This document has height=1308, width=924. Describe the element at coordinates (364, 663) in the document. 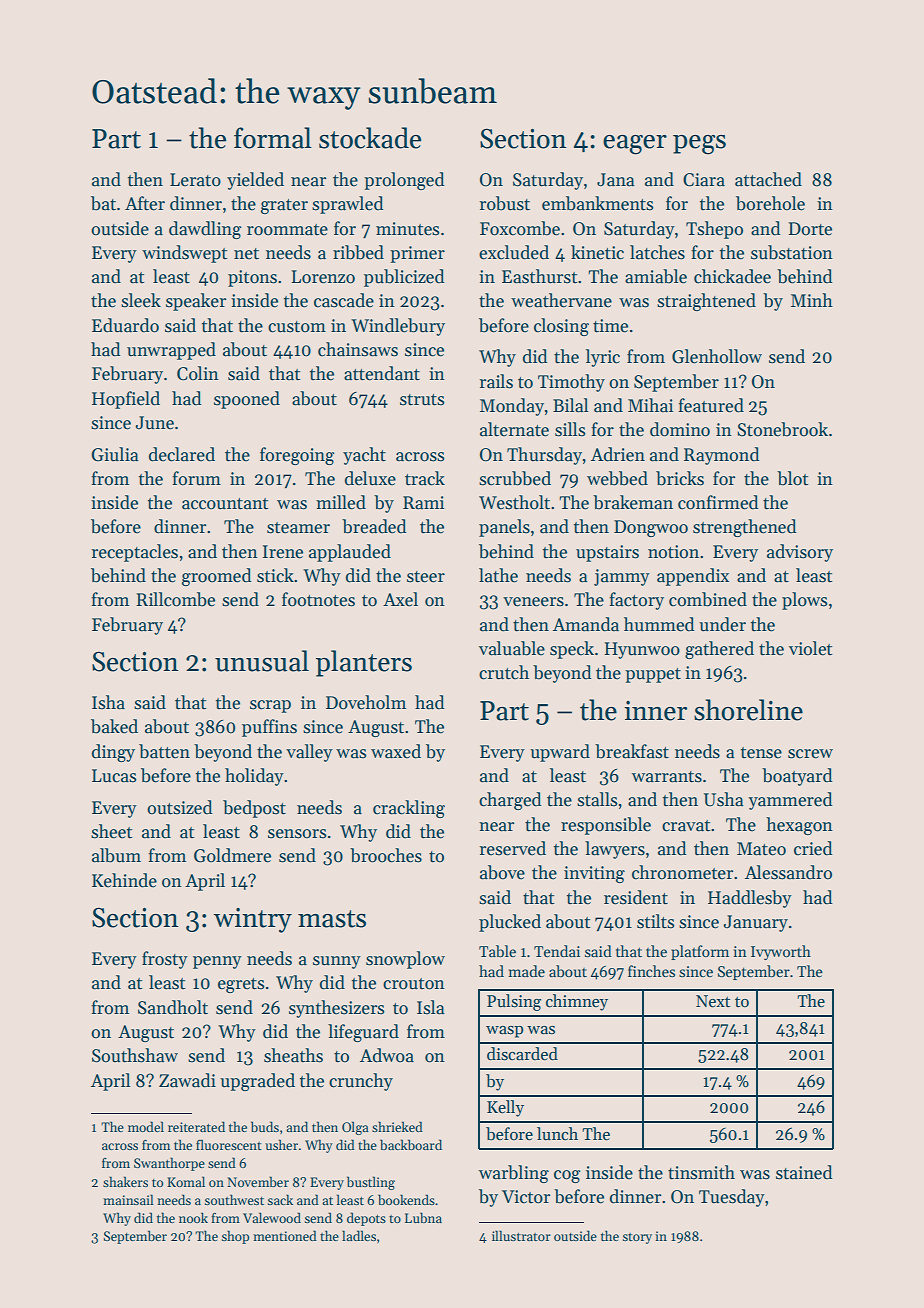

I see `planters` at that location.
